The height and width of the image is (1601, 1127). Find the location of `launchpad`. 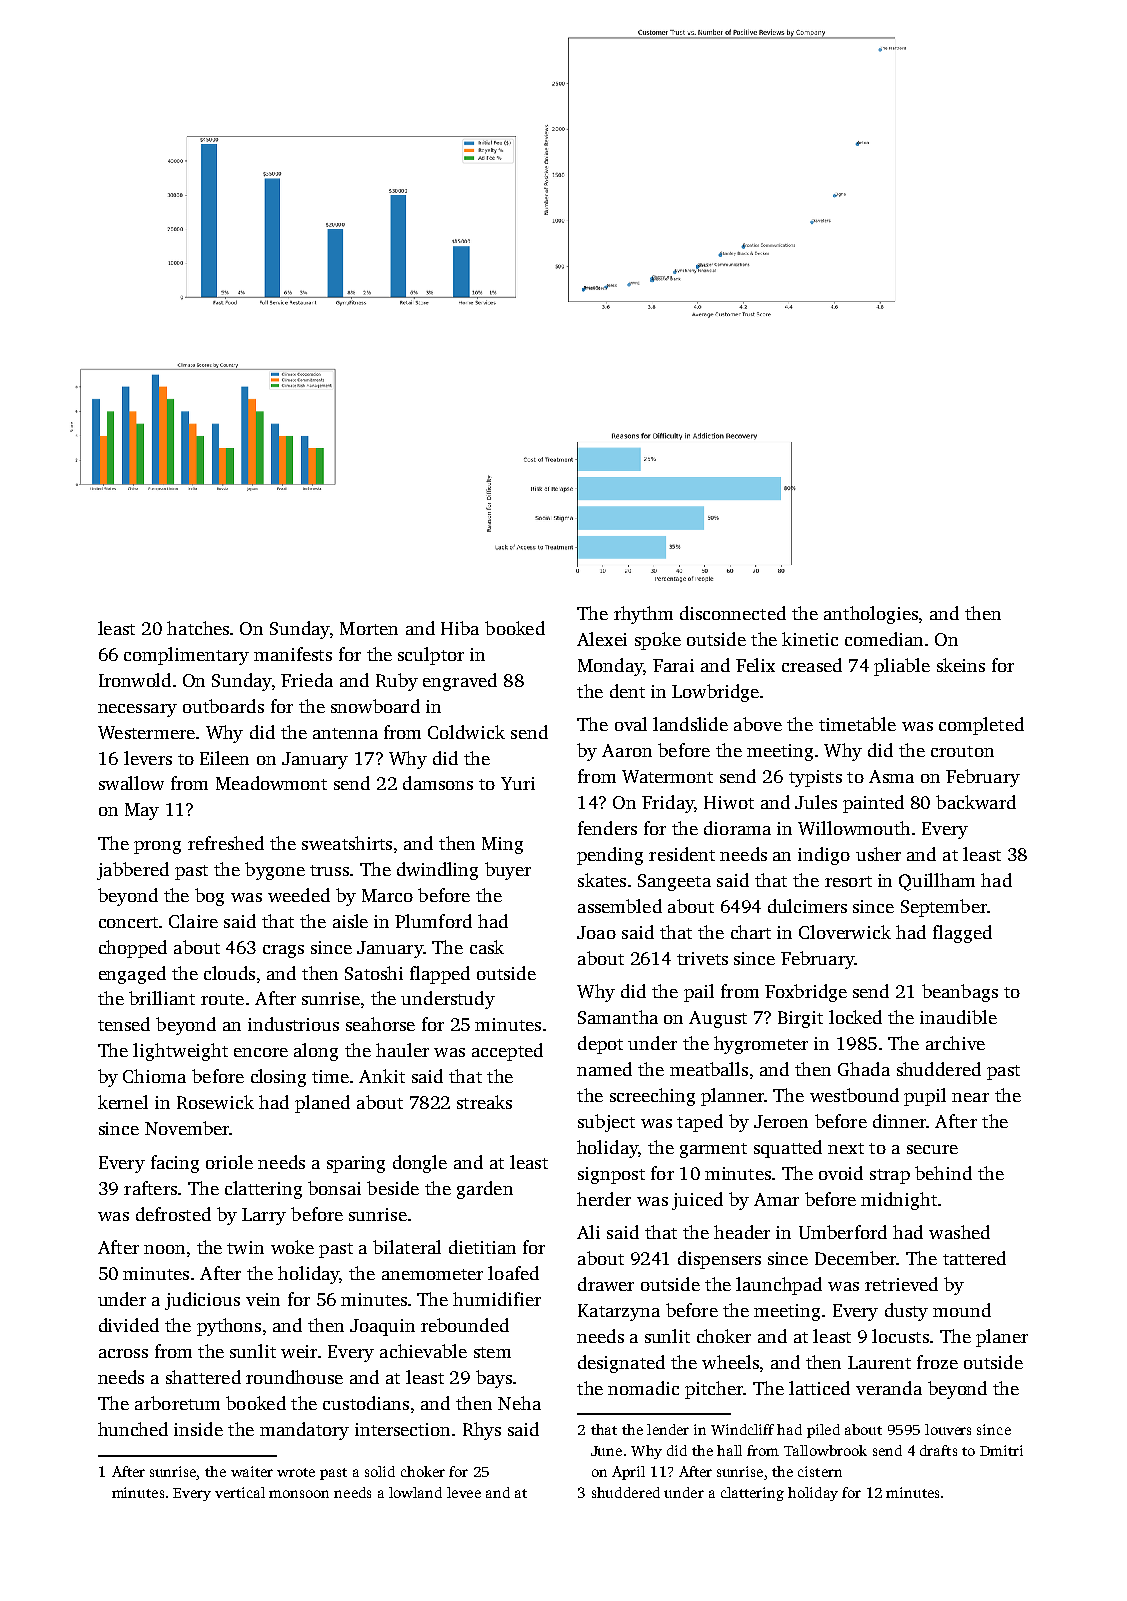

launchpad is located at coordinates (779, 1286).
